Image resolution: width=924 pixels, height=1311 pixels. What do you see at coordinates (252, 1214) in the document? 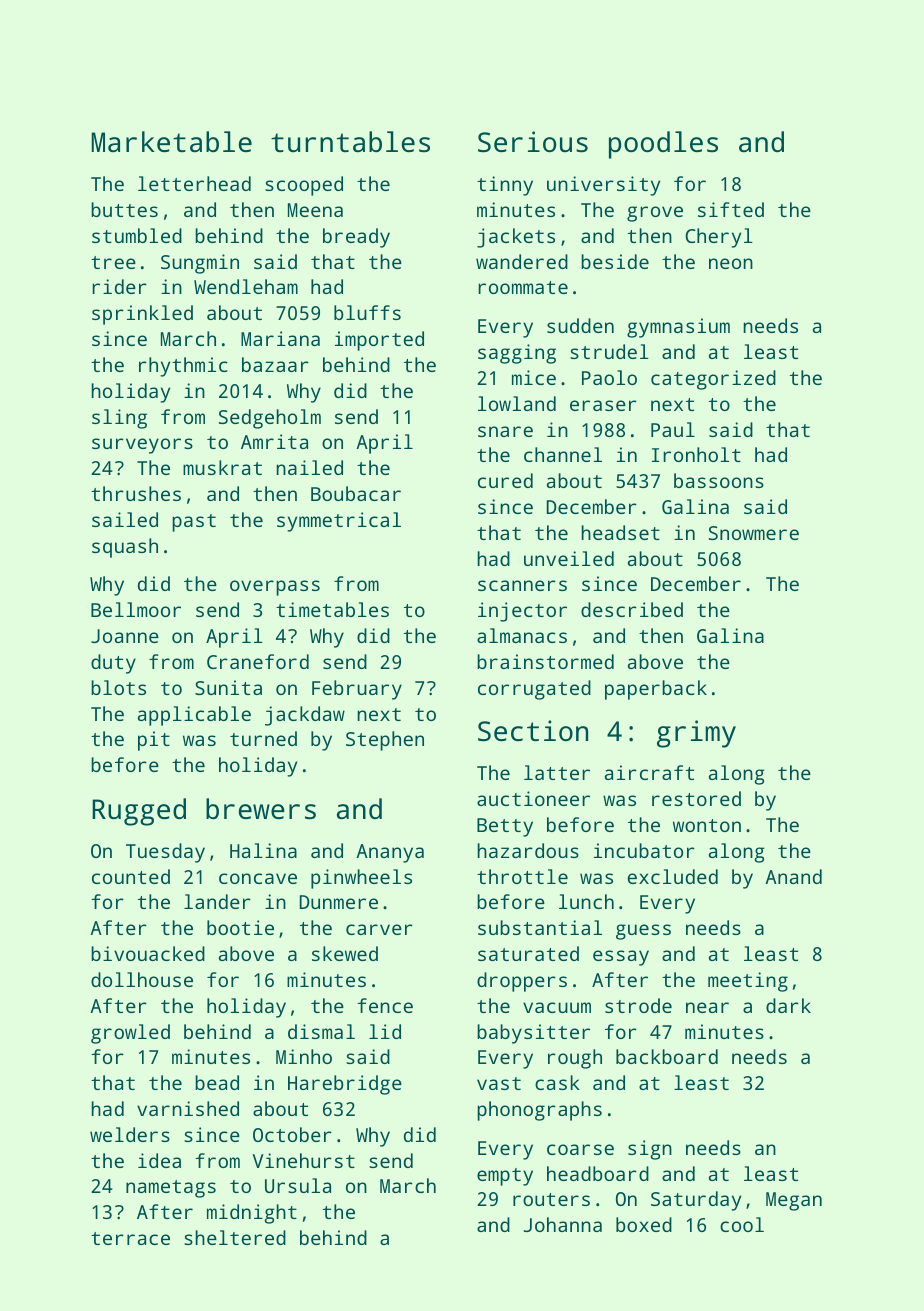
I see `midnight` at bounding box center [252, 1214].
